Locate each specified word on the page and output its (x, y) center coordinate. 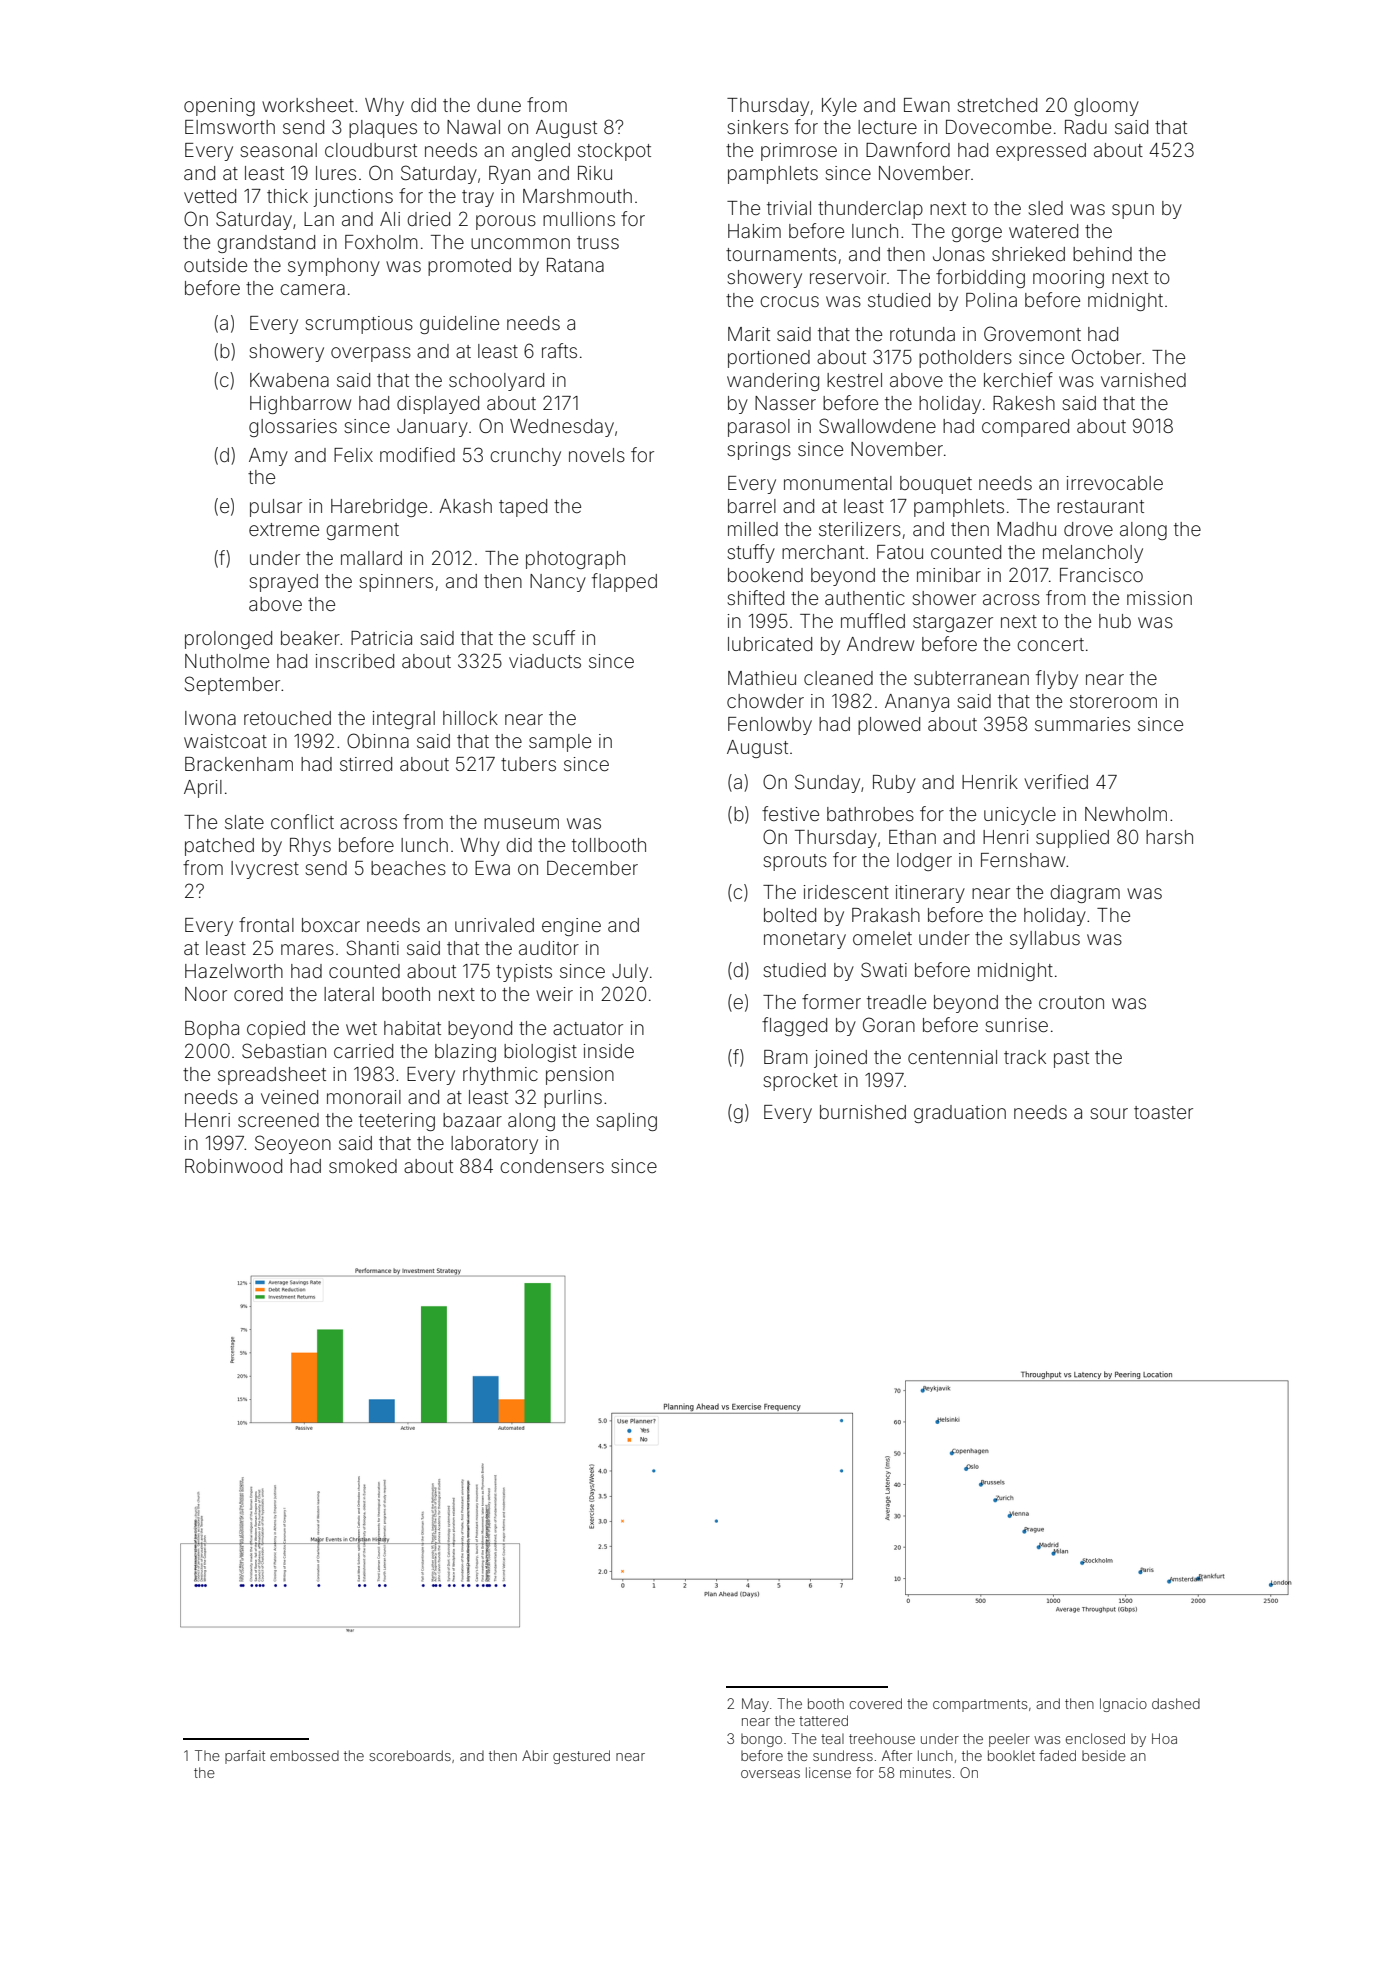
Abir (535, 1755)
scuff (554, 637)
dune (499, 105)
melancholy (1093, 554)
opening (219, 107)
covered (876, 1703)
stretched (997, 105)
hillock (470, 718)
